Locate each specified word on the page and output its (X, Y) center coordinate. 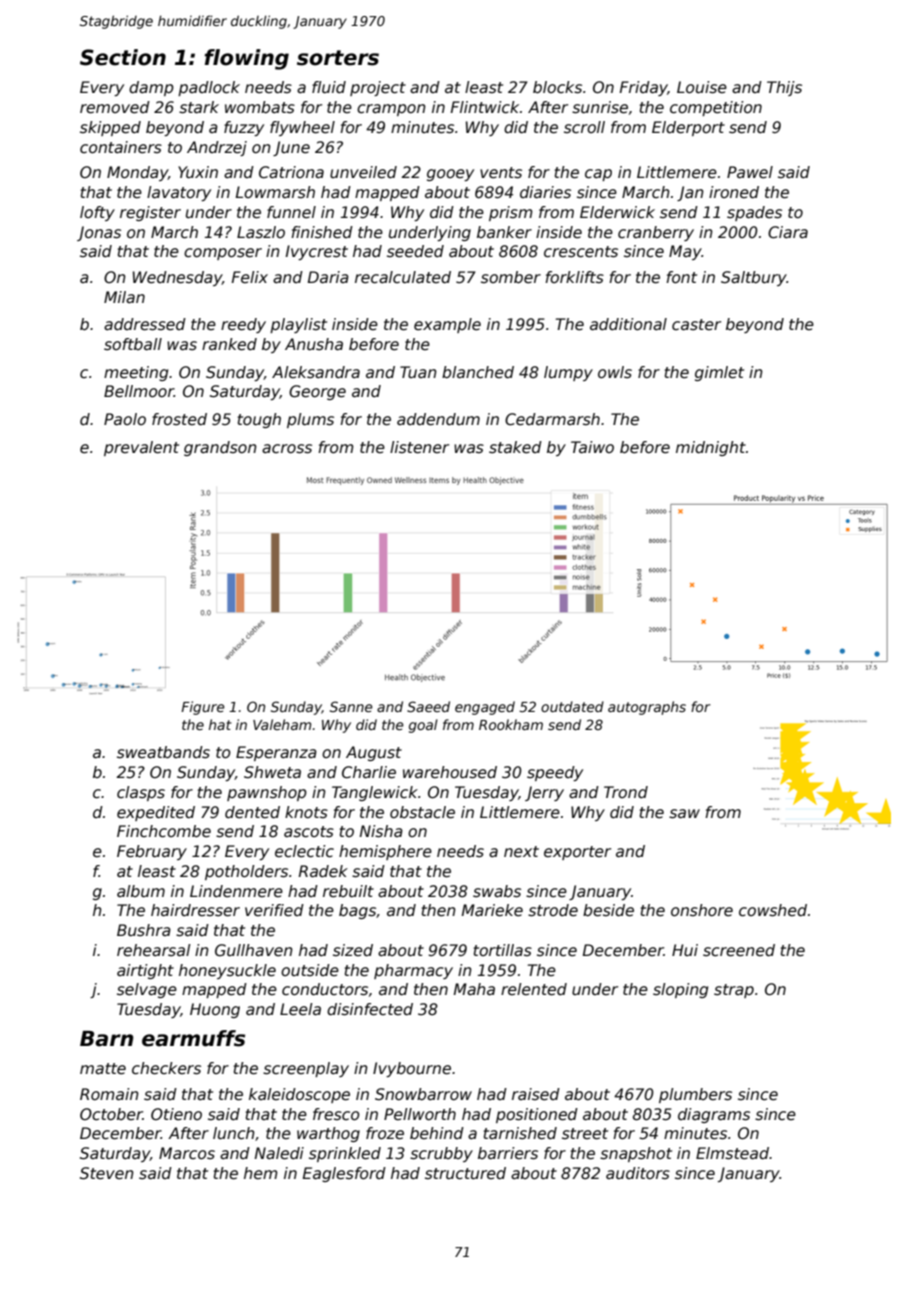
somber (511, 277)
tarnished (520, 1133)
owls (615, 372)
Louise (702, 87)
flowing (246, 59)
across (287, 449)
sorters (338, 58)
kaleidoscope (299, 1095)
